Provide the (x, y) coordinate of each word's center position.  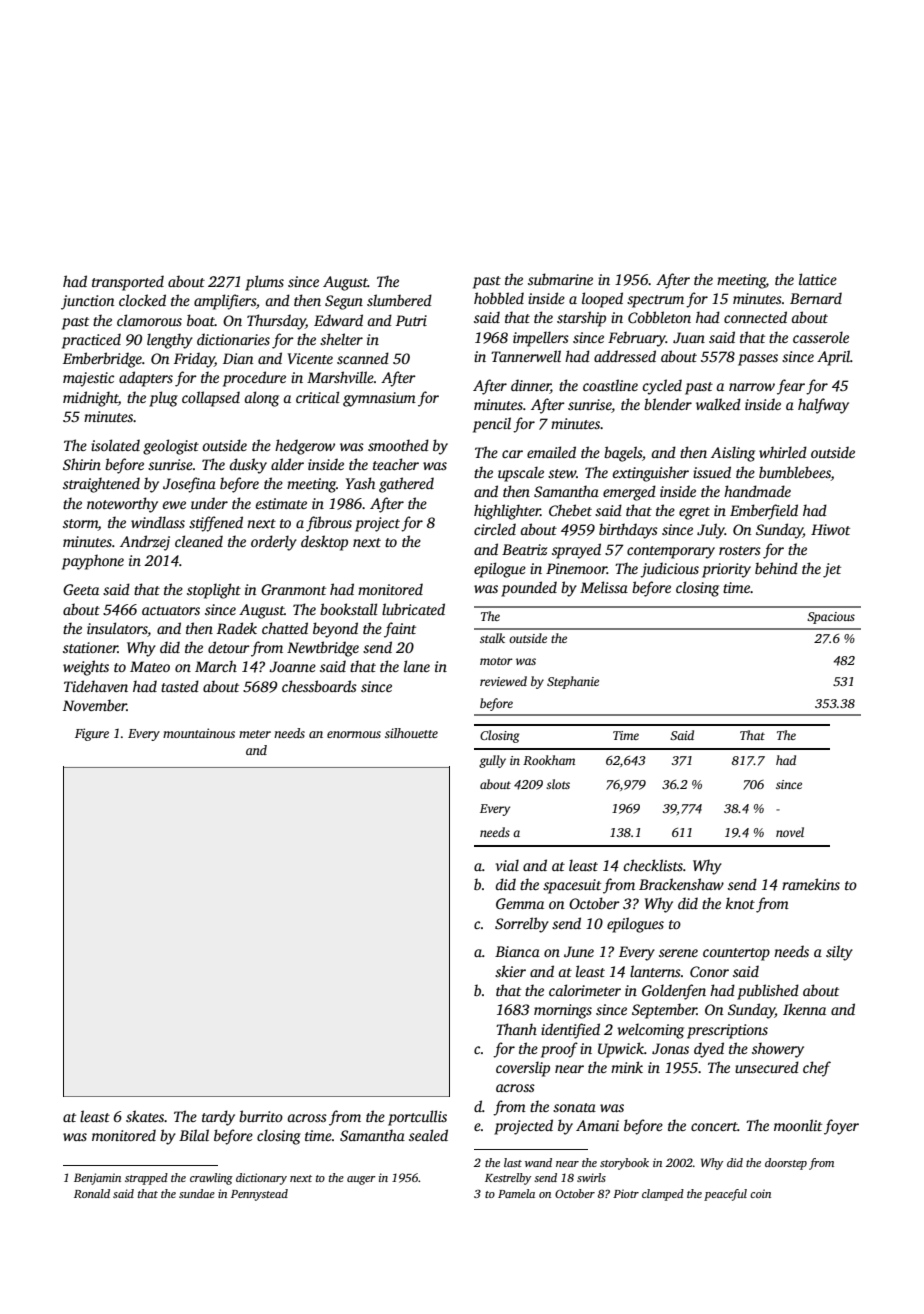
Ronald (92, 1193)
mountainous (199, 733)
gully (492, 761)
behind (776, 568)
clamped (663, 1195)
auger (361, 1180)
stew (562, 473)
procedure (254, 379)
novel (790, 832)
